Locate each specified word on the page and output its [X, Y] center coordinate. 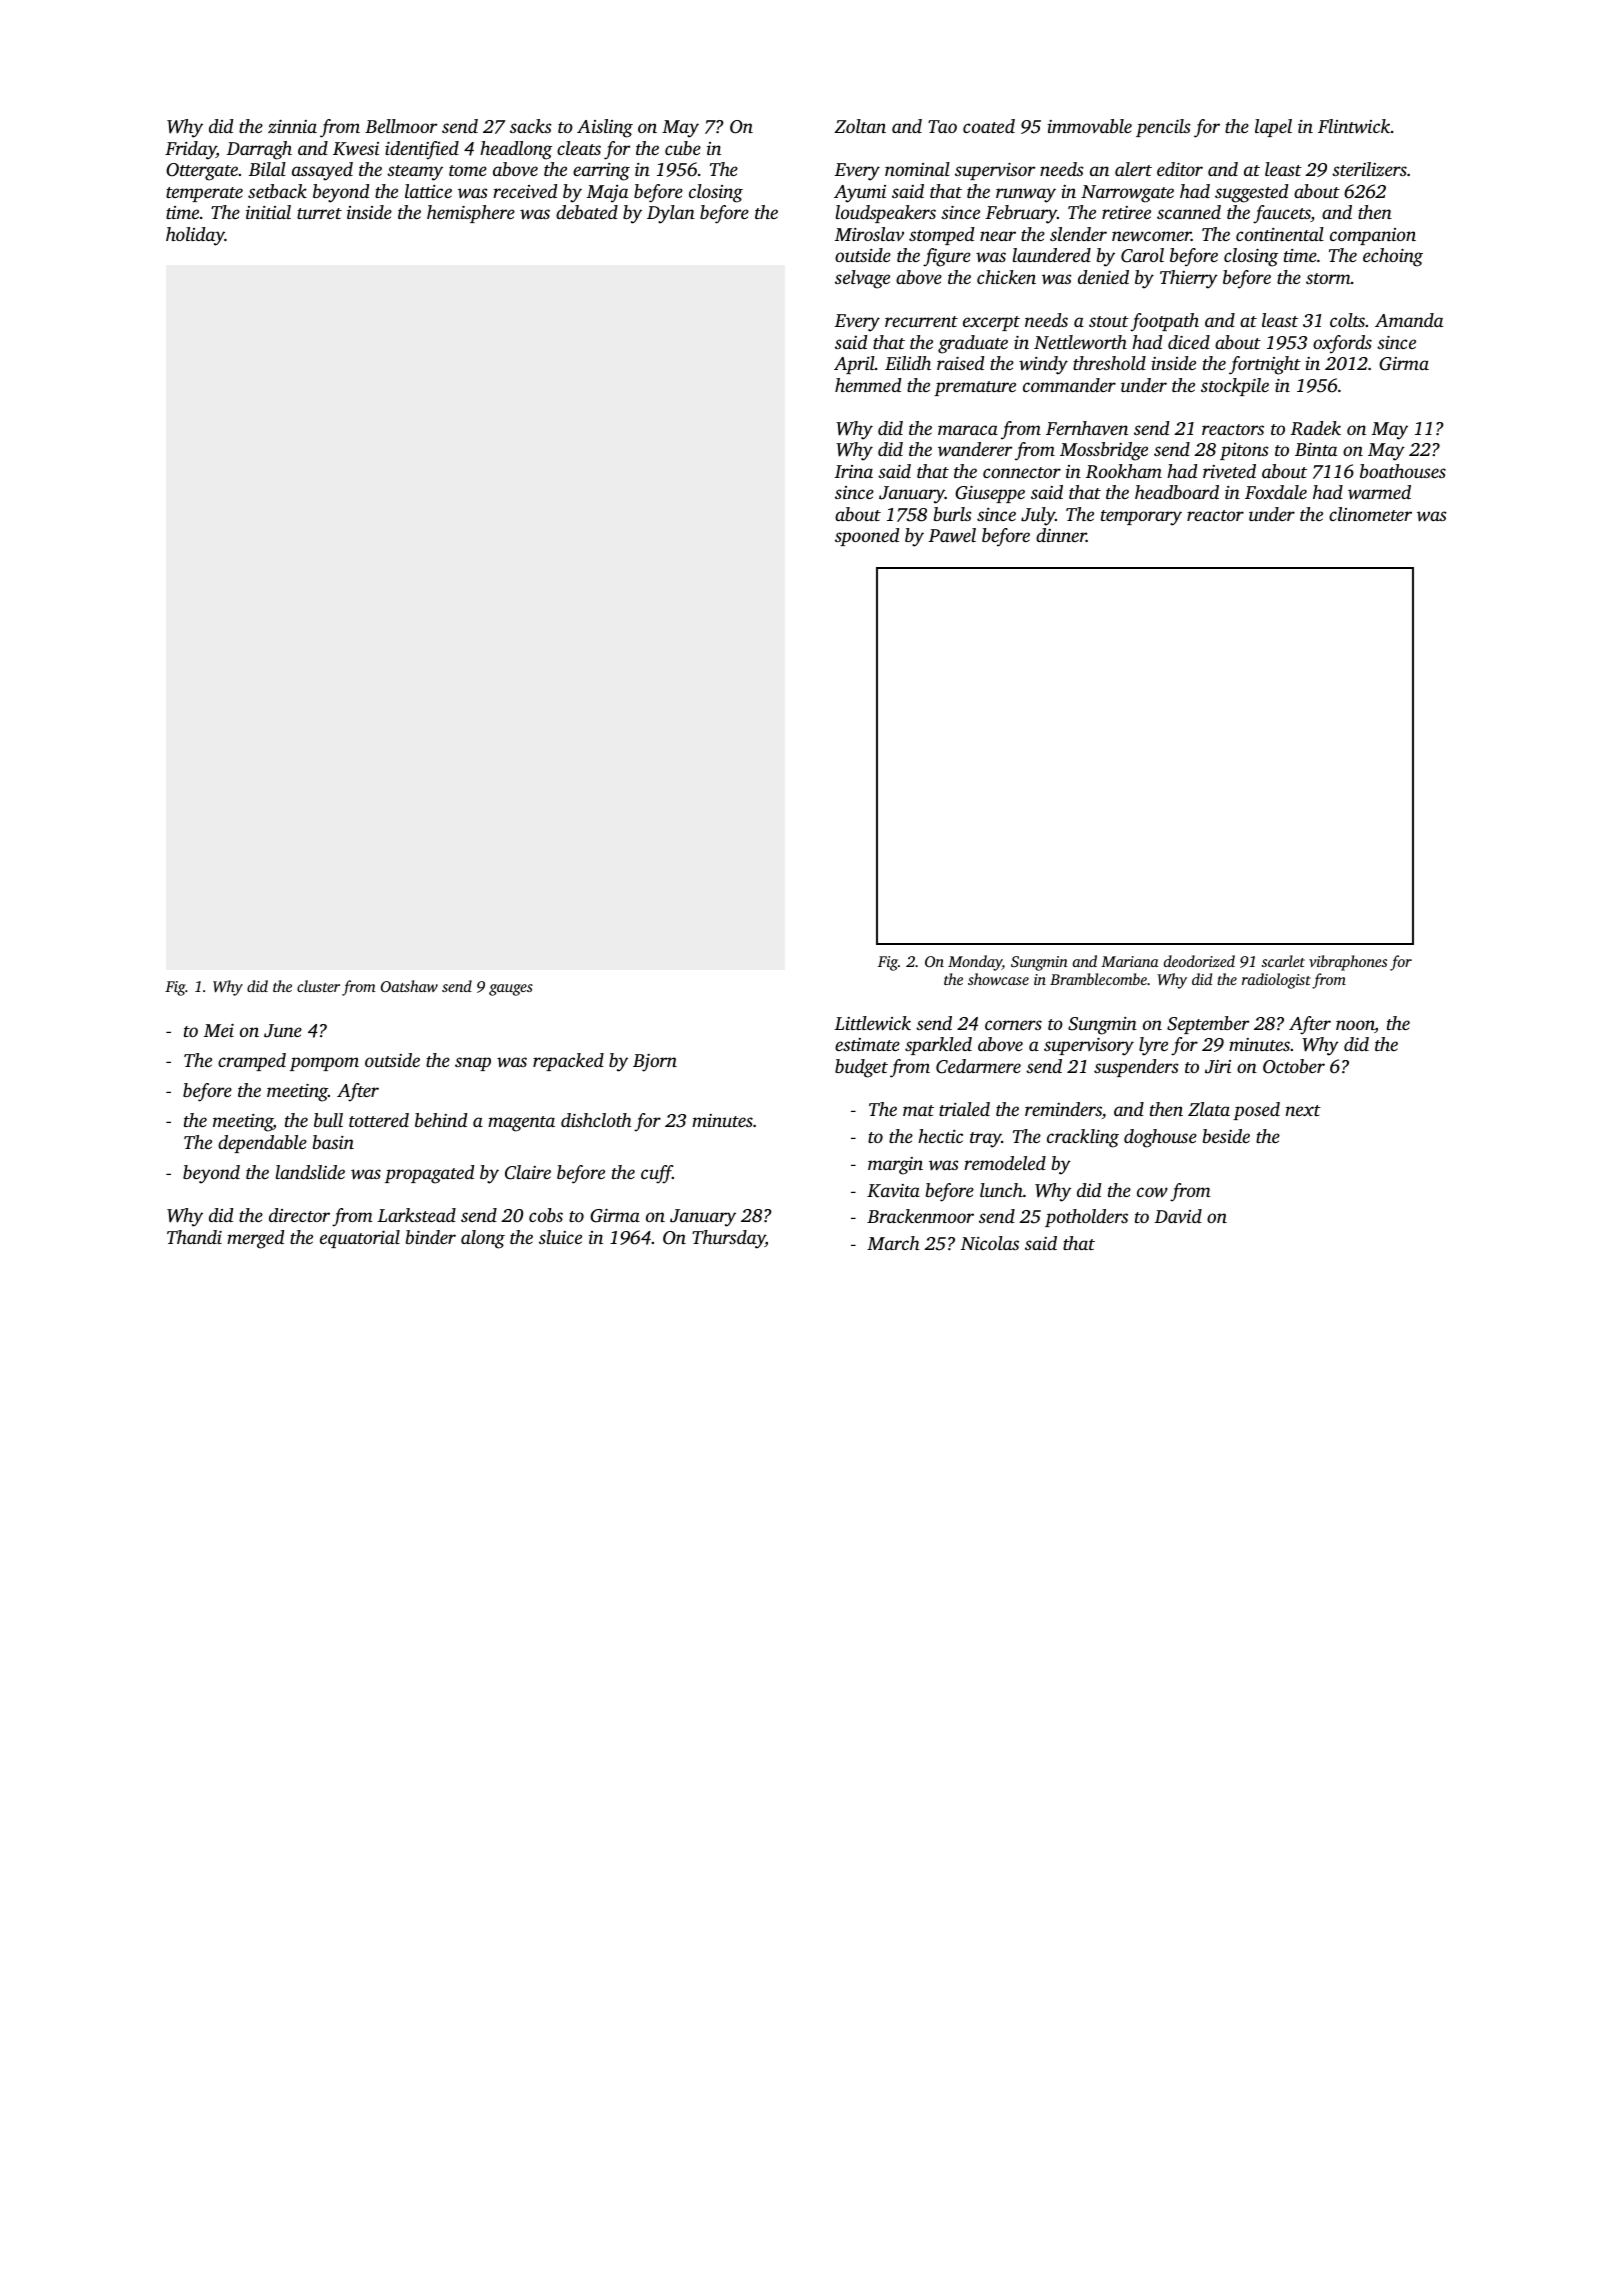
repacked [568, 1062]
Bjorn [655, 1062]
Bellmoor [401, 126]
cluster [318, 986]
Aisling [605, 128]
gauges [511, 990]
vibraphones [1348, 963]
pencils [1163, 128]
